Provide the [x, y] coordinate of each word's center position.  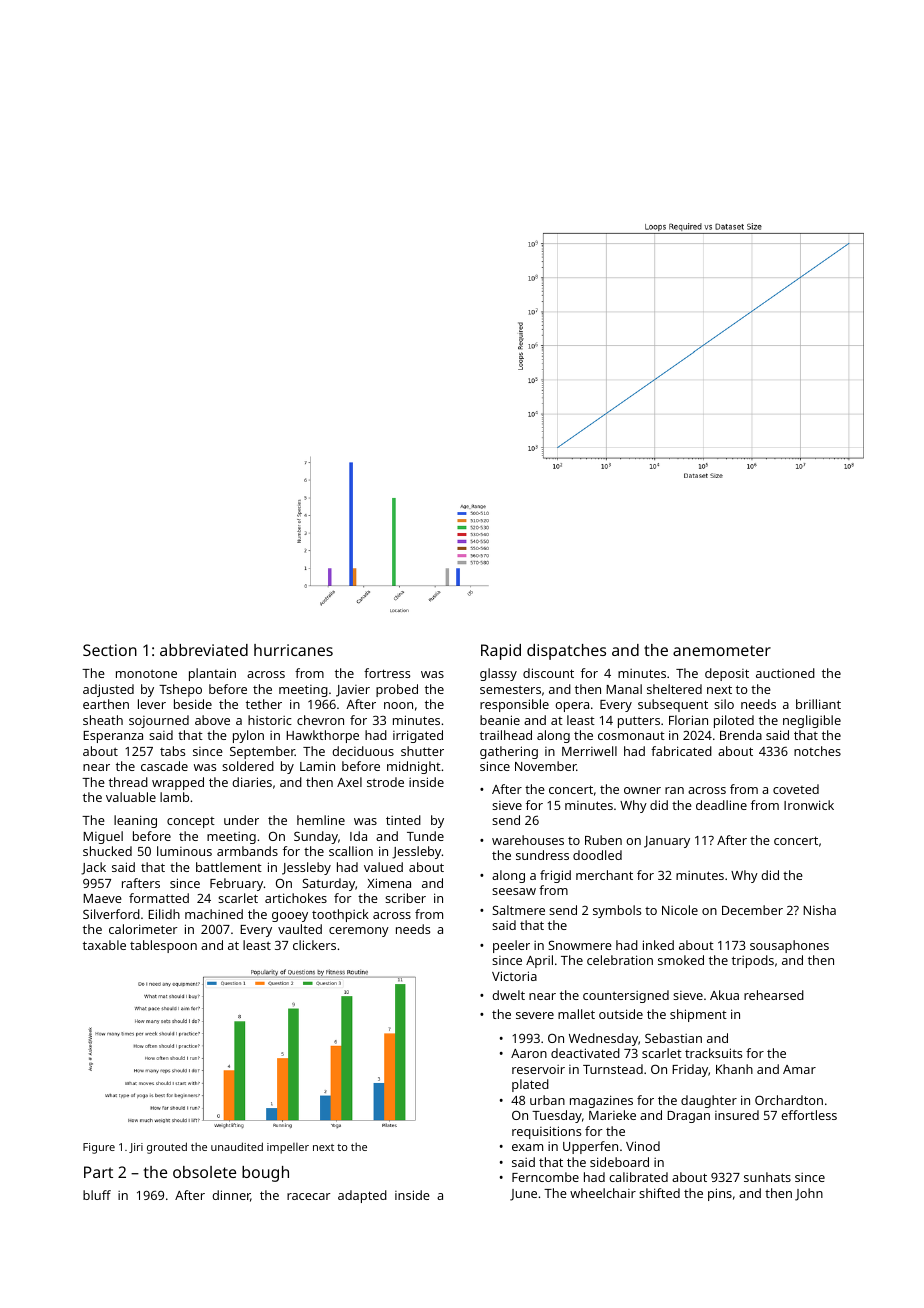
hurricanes [293, 650]
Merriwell [589, 751]
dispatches [566, 652]
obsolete [204, 1172]
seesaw [514, 891]
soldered [248, 766]
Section [110, 650]
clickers [314, 945]
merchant [604, 875]
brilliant [818, 704]
